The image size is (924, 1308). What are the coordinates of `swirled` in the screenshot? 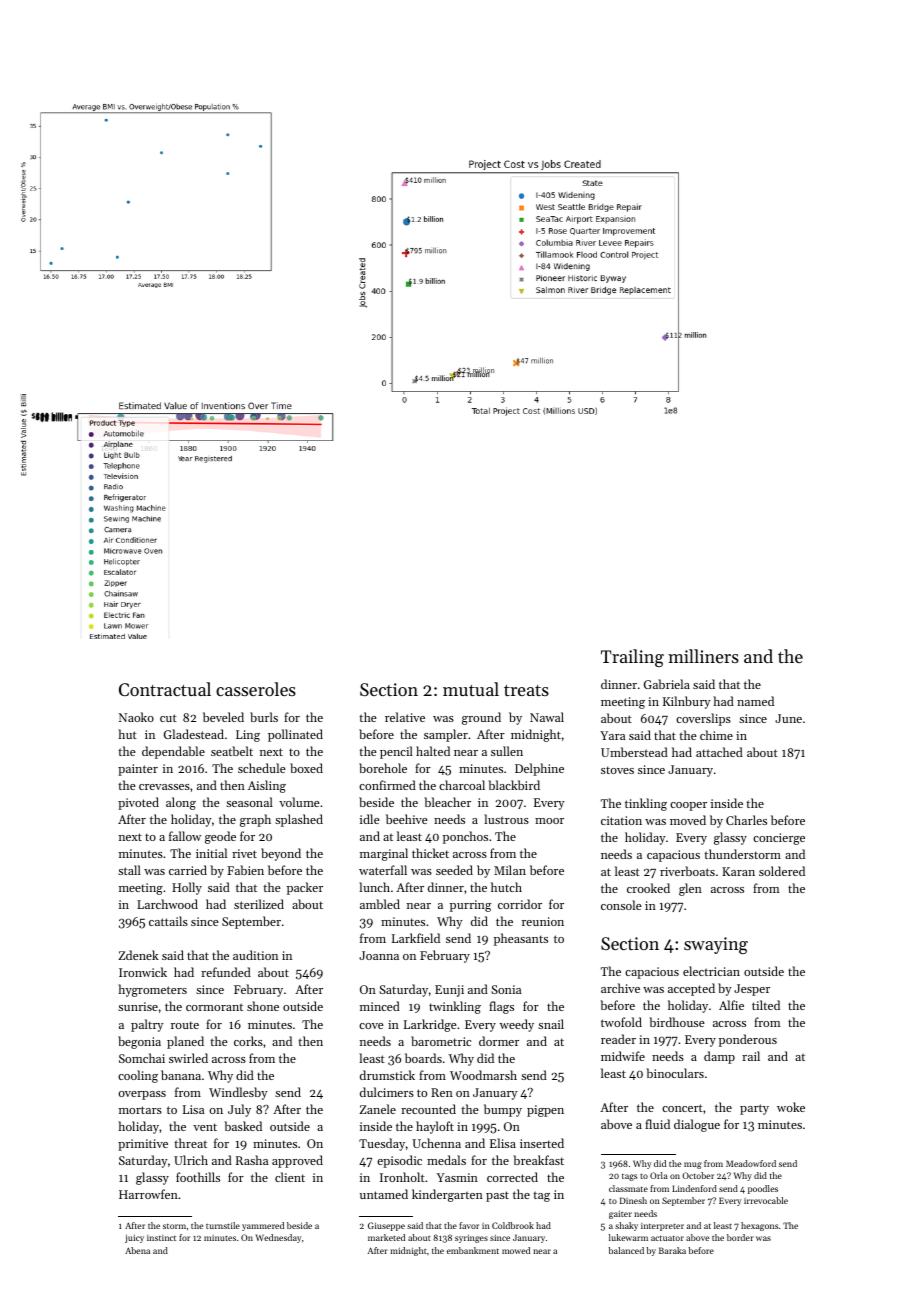 It's located at (188, 1058).
